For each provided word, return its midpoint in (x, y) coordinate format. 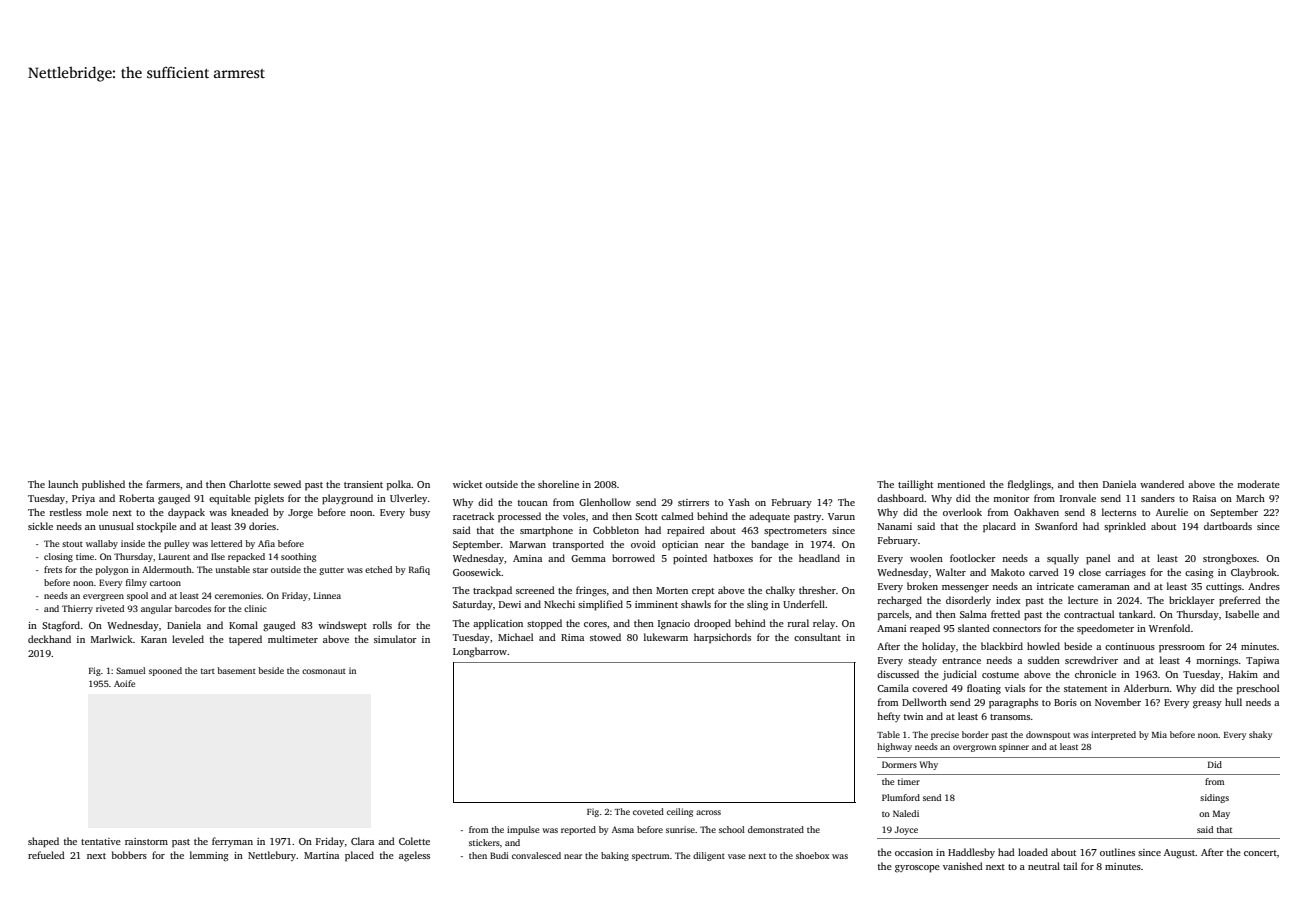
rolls (382, 625)
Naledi (906, 813)
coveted (648, 811)
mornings (1217, 662)
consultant (817, 637)
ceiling (680, 812)
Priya (83, 499)
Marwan (528, 544)
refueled (46, 855)
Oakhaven (1036, 512)
